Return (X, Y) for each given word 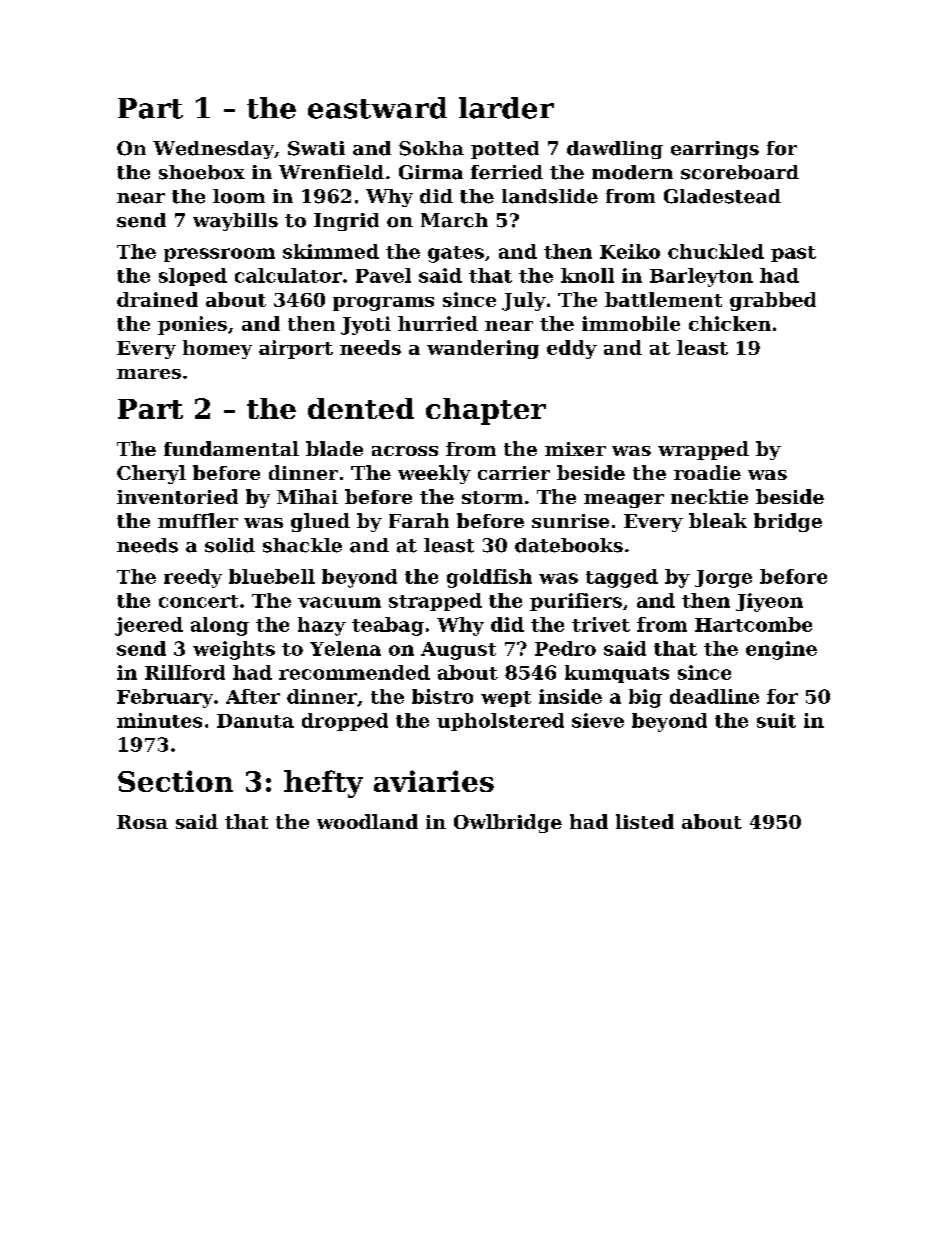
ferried (507, 172)
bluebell (272, 576)
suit (776, 720)
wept (506, 699)
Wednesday (213, 150)
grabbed (773, 301)
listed (645, 821)
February (165, 698)
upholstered (500, 722)
